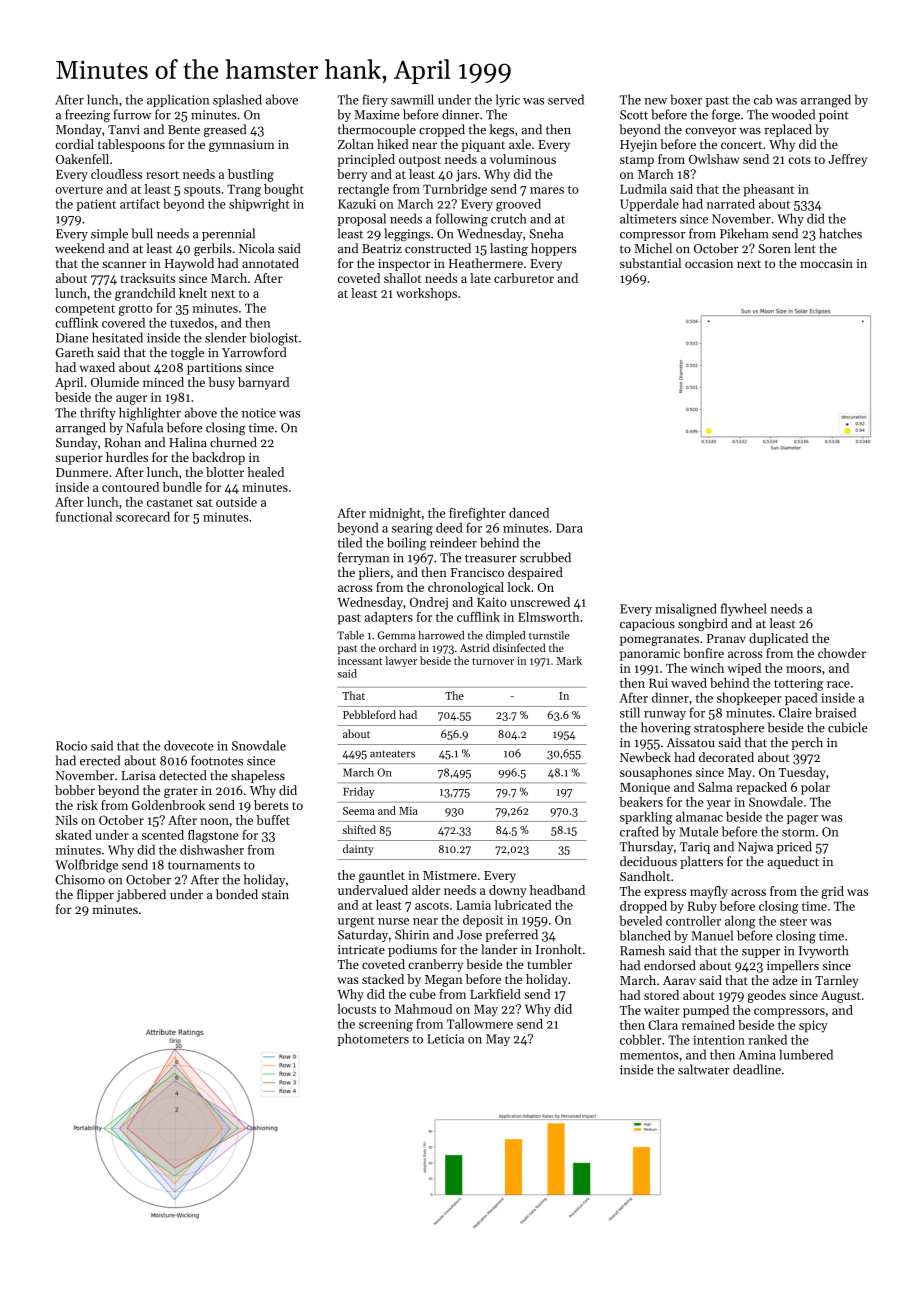 Image resolution: width=924 pixels, height=1308 pixels. I want to click on Soren, so click(774, 249).
